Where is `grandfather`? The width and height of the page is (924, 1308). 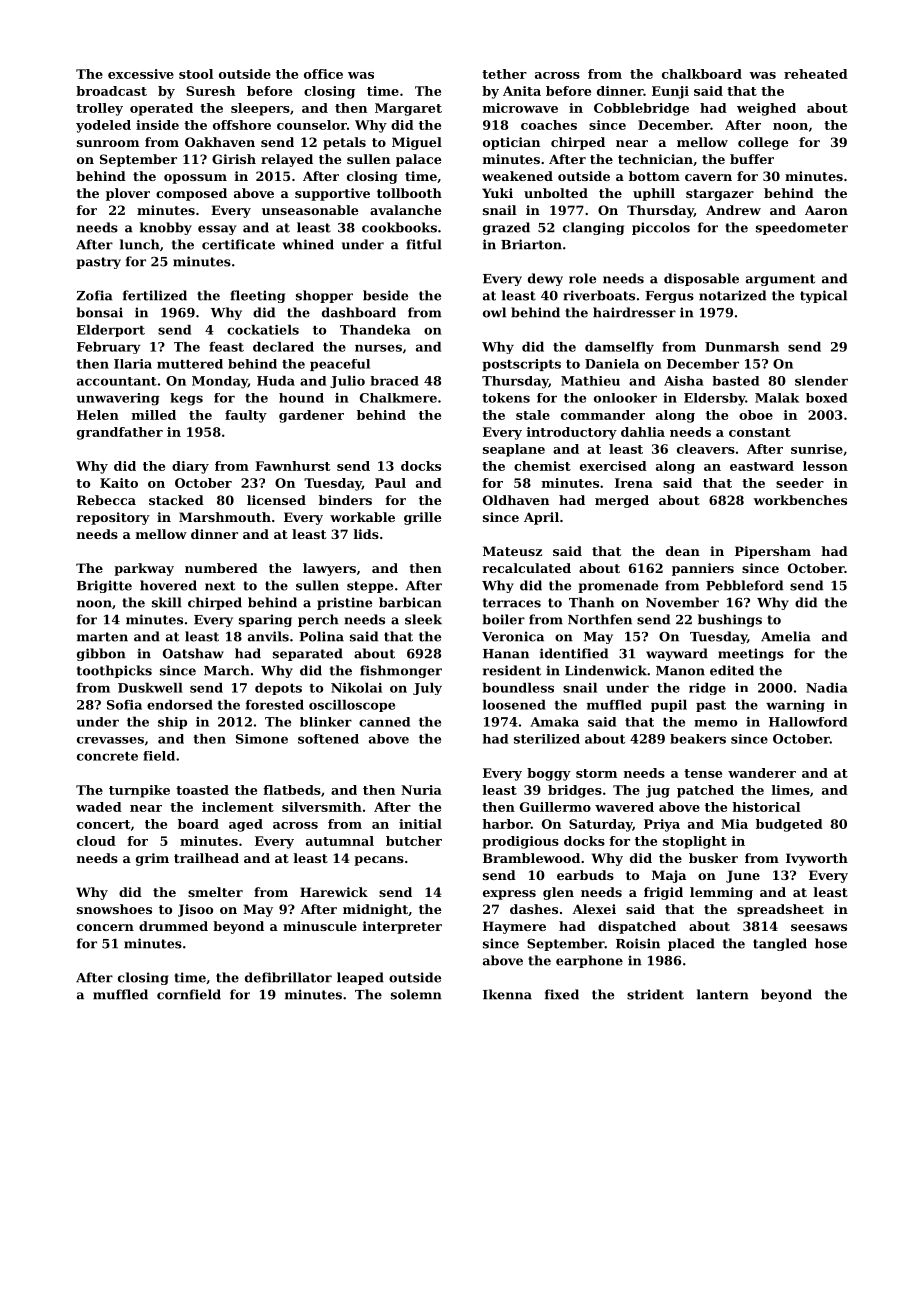
grandfather is located at coordinates (120, 433).
